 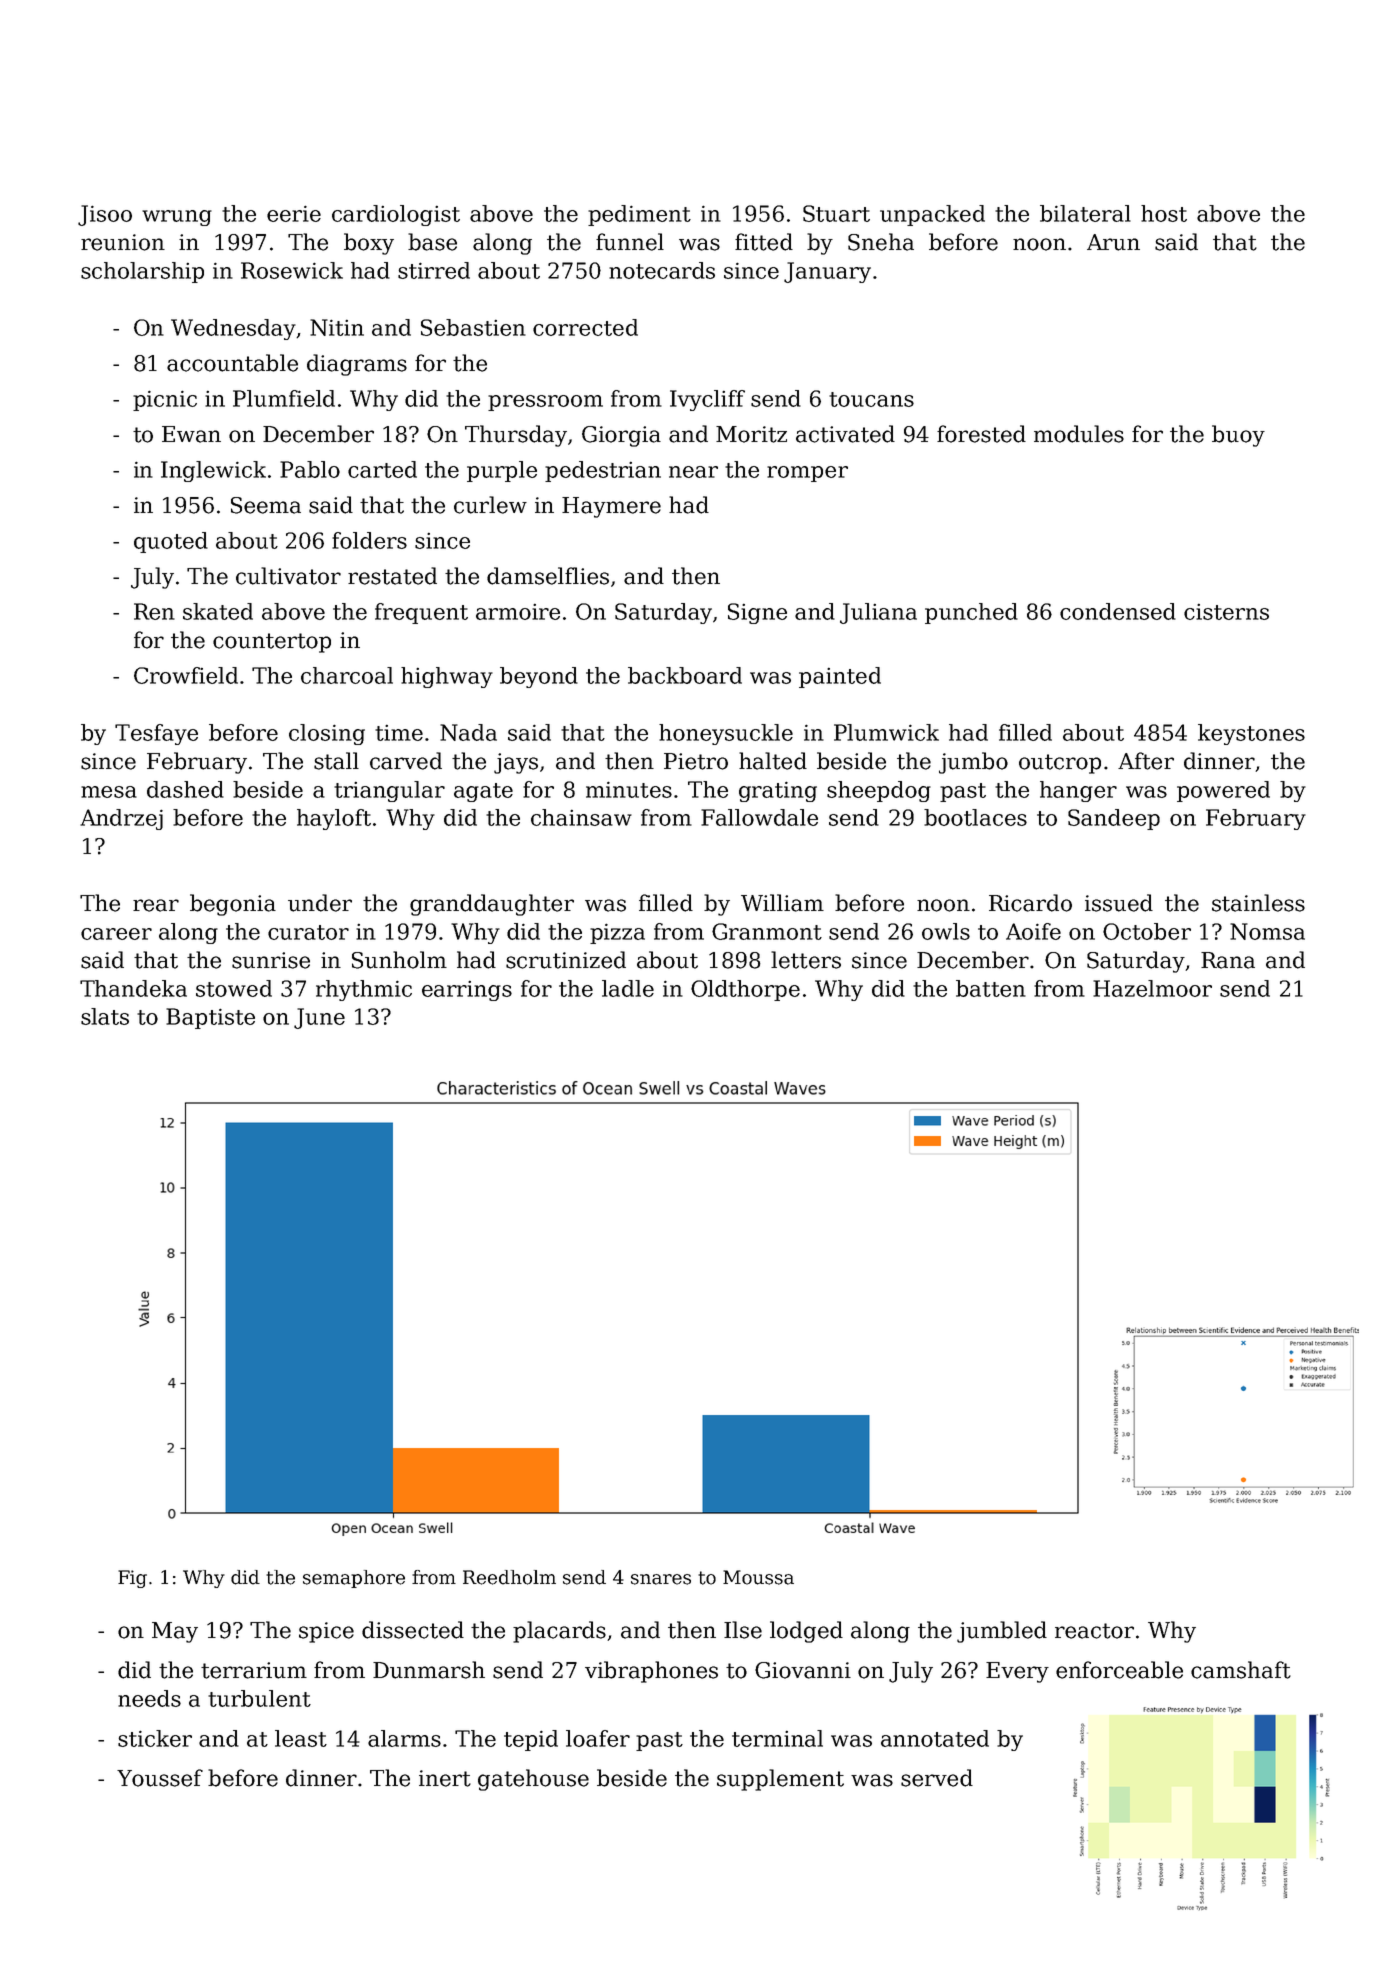 What do you see at coordinates (142, 272) in the screenshot?
I see `scholarship` at bounding box center [142, 272].
